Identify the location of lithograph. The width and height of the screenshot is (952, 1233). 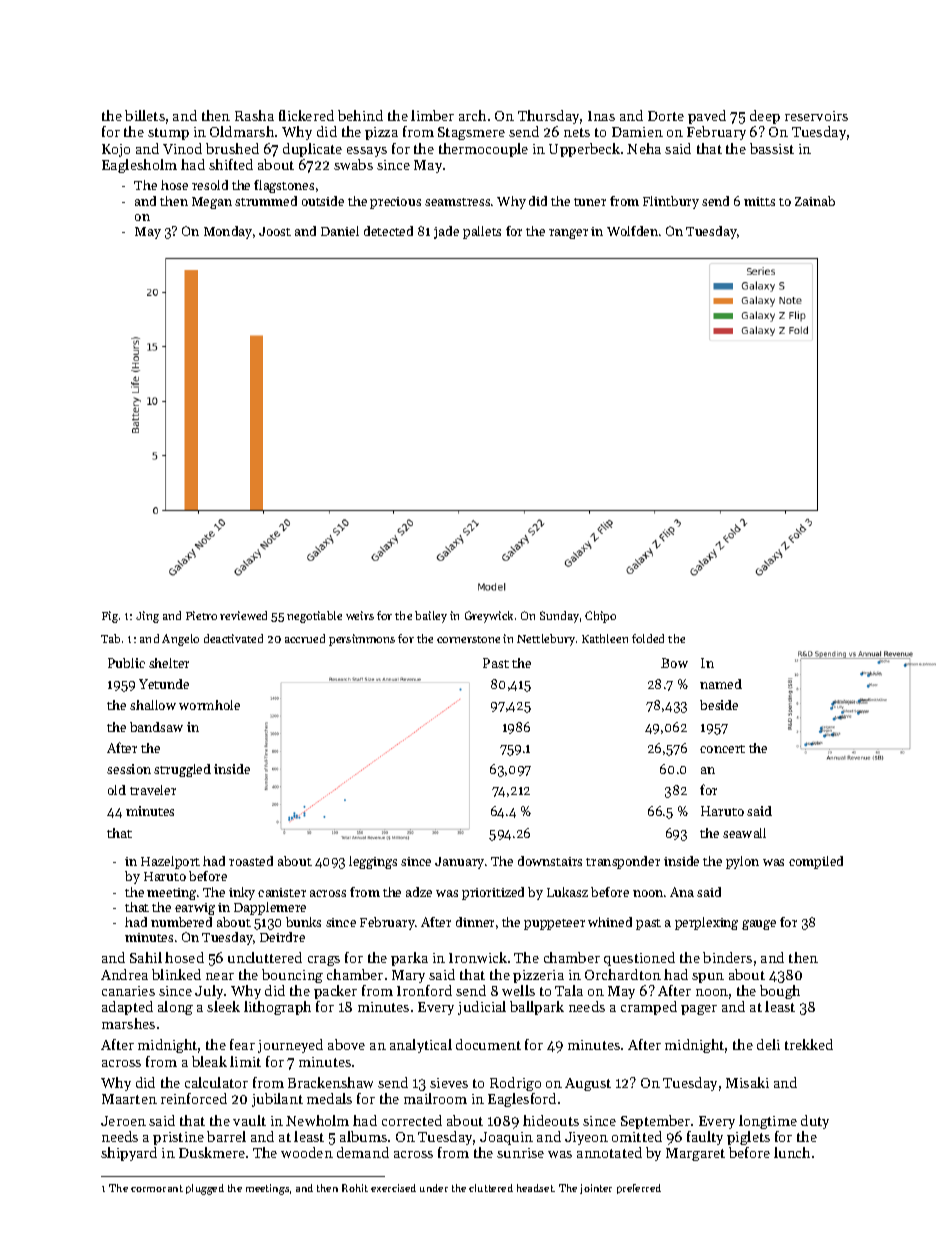
(277, 1008).
